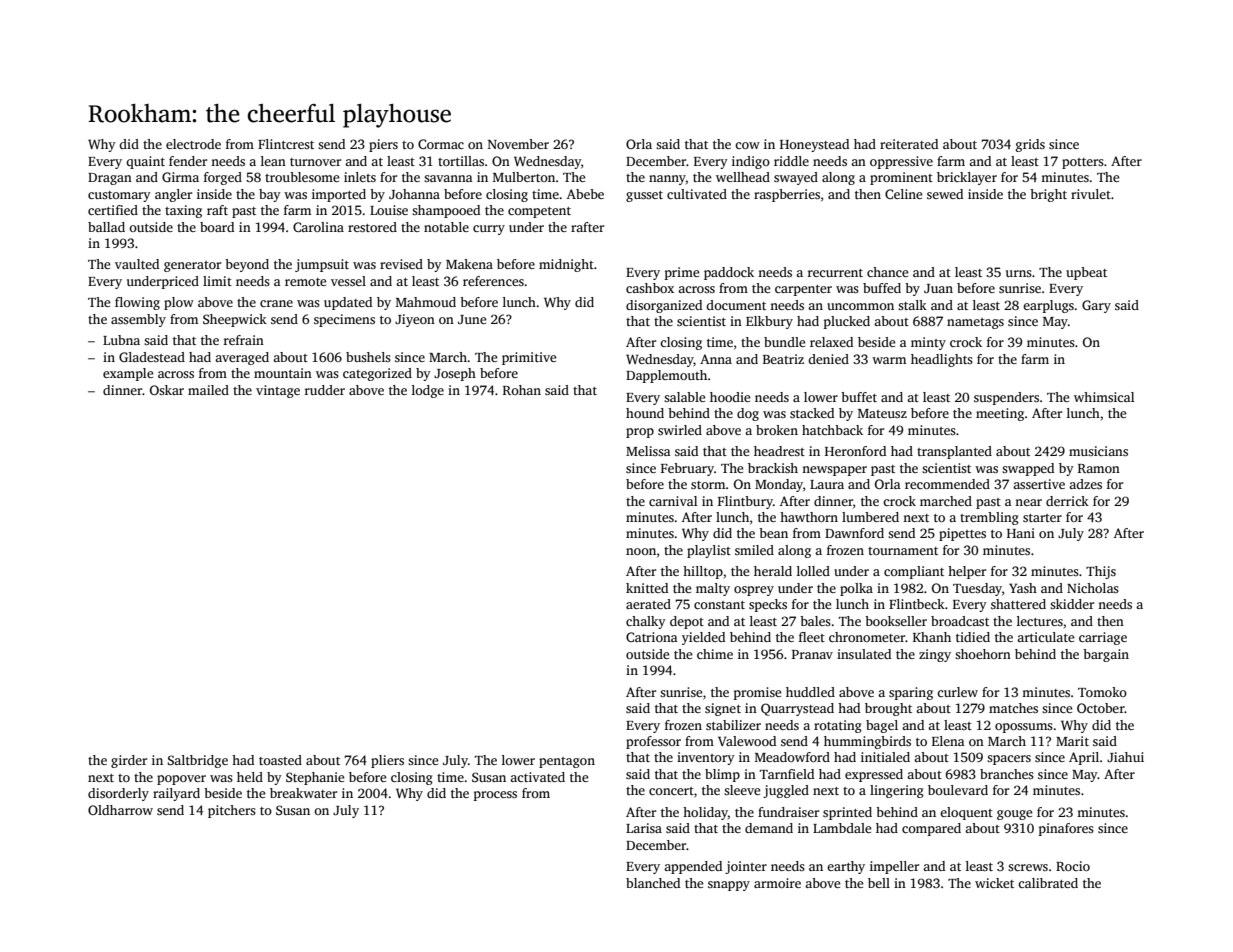 This screenshot has width=1233, height=952. What do you see at coordinates (1048, 883) in the screenshot?
I see `calibrated` at bounding box center [1048, 883].
